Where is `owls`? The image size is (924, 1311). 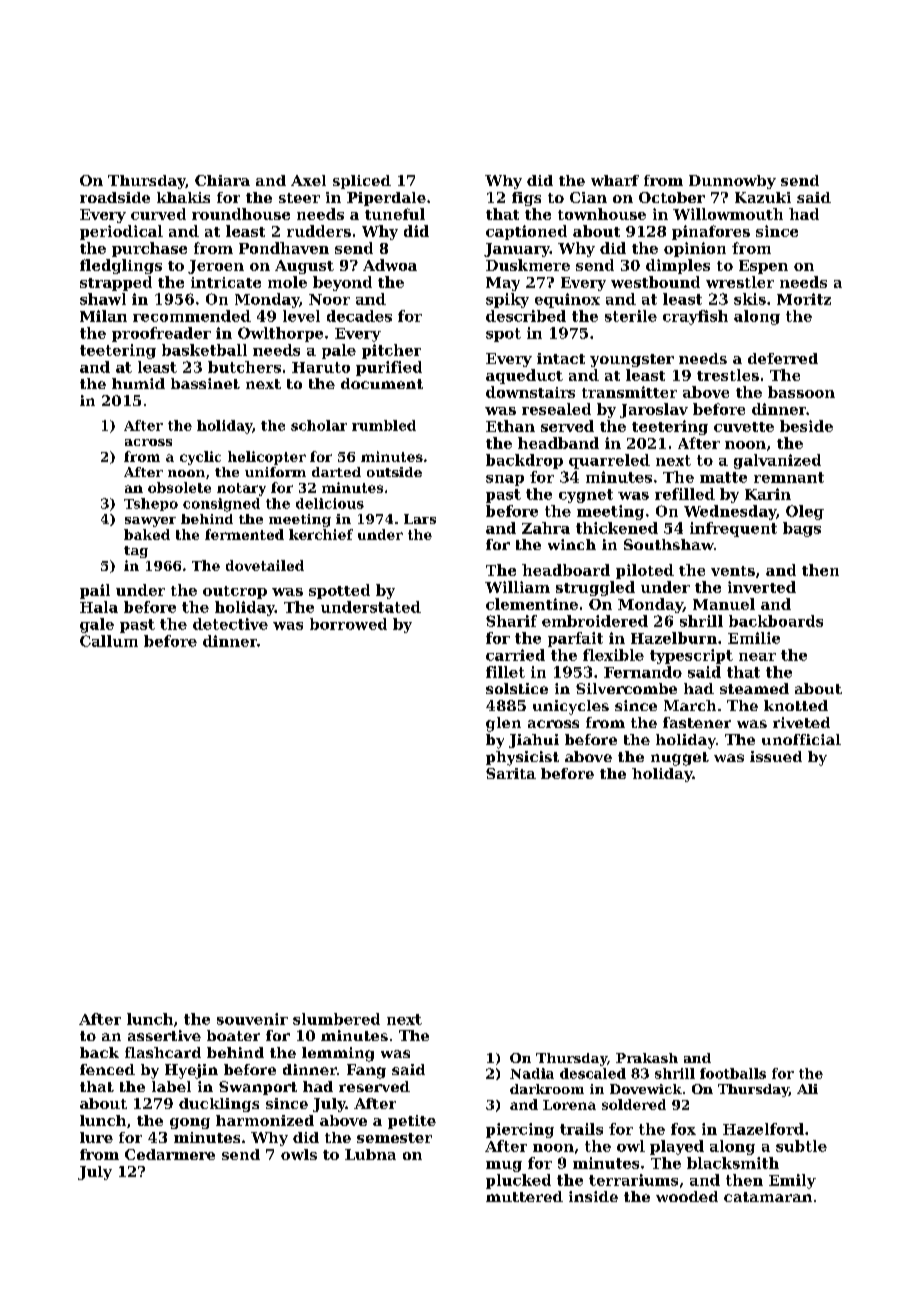 owls is located at coordinates (299, 1154).
